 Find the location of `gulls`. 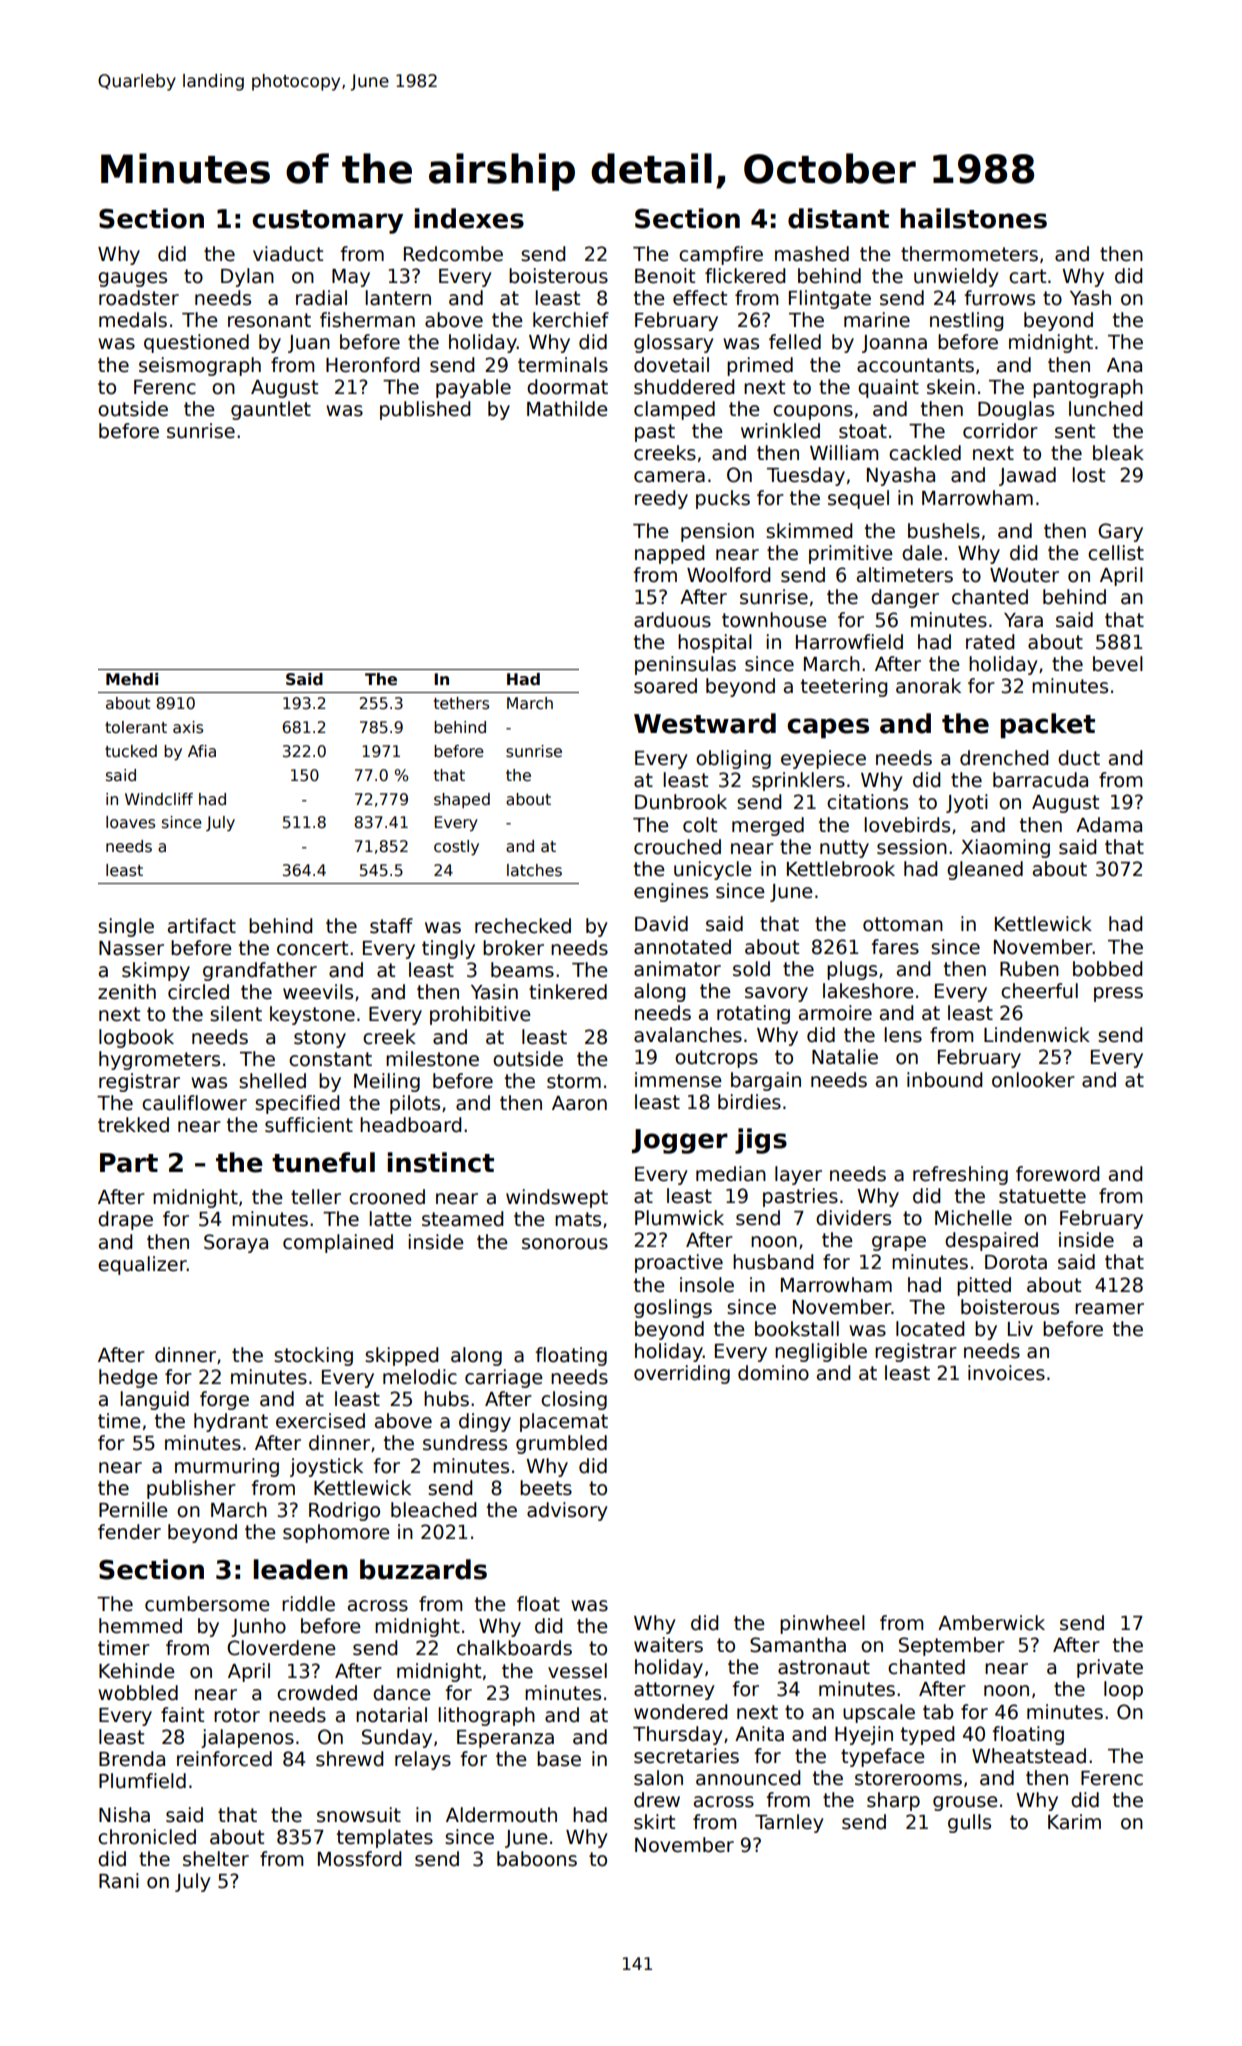

gulls is located at coordinates (969, 1823).
